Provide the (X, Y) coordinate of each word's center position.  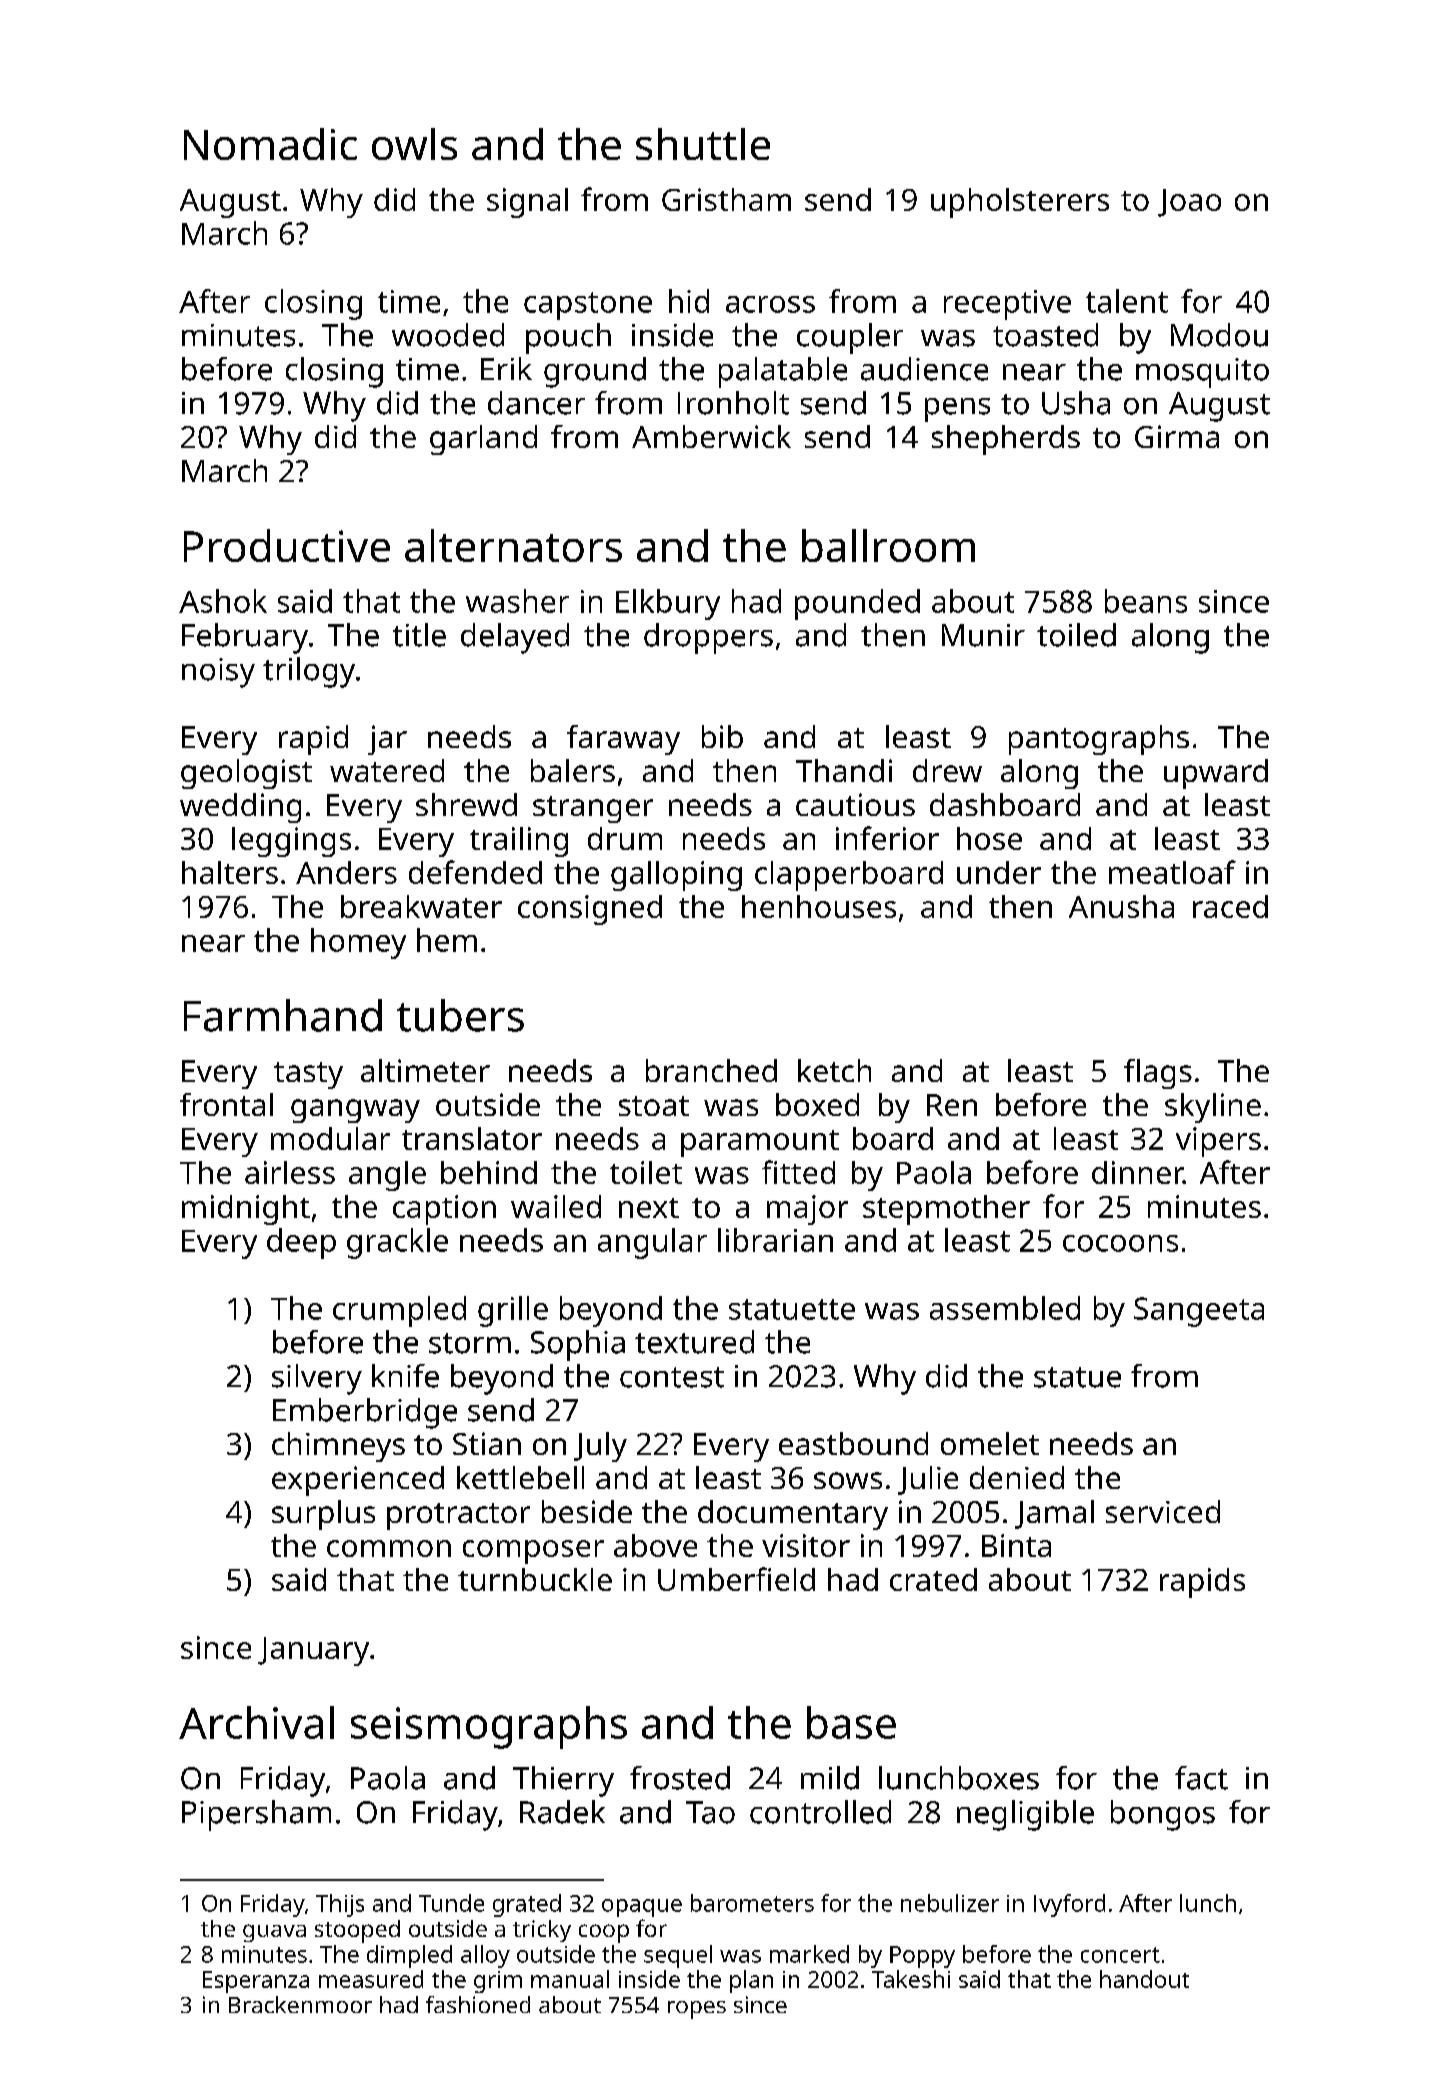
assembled (1005, 1308)
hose (989, 838)
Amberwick (711, 436)
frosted (680, 1778)
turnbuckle (535, 1579)
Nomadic (270, 144)
